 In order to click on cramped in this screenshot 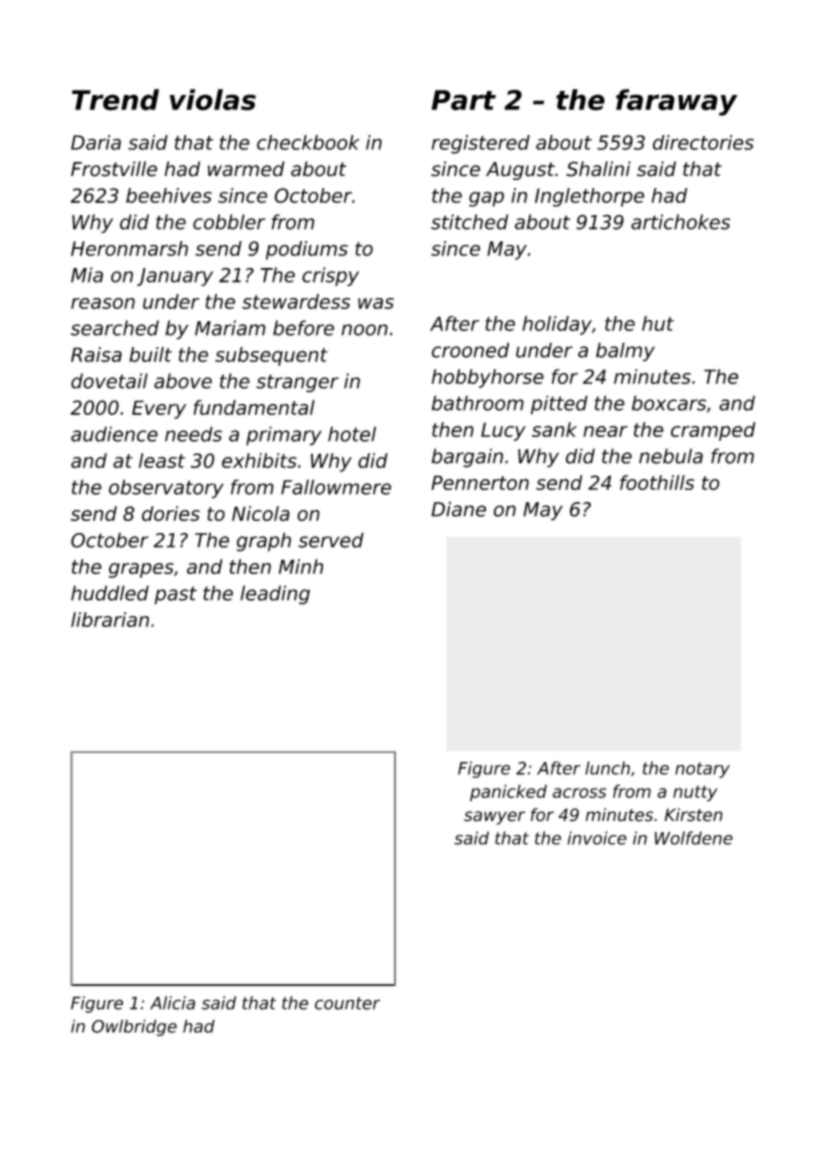, I will do `click(713, 431)`.
